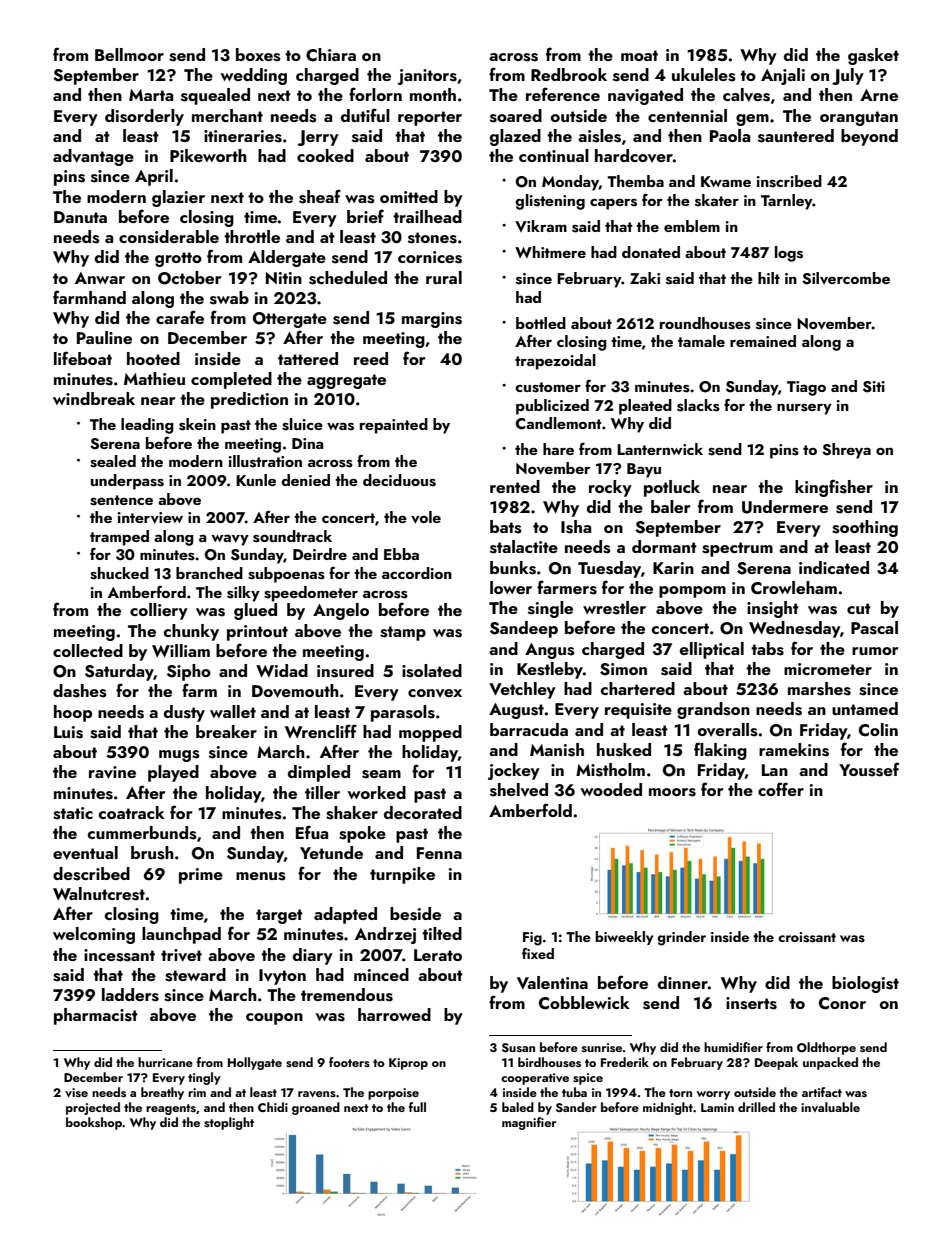 The height and width of the image is (1233, 952). I want to click on advantage, so click(93, 157).
